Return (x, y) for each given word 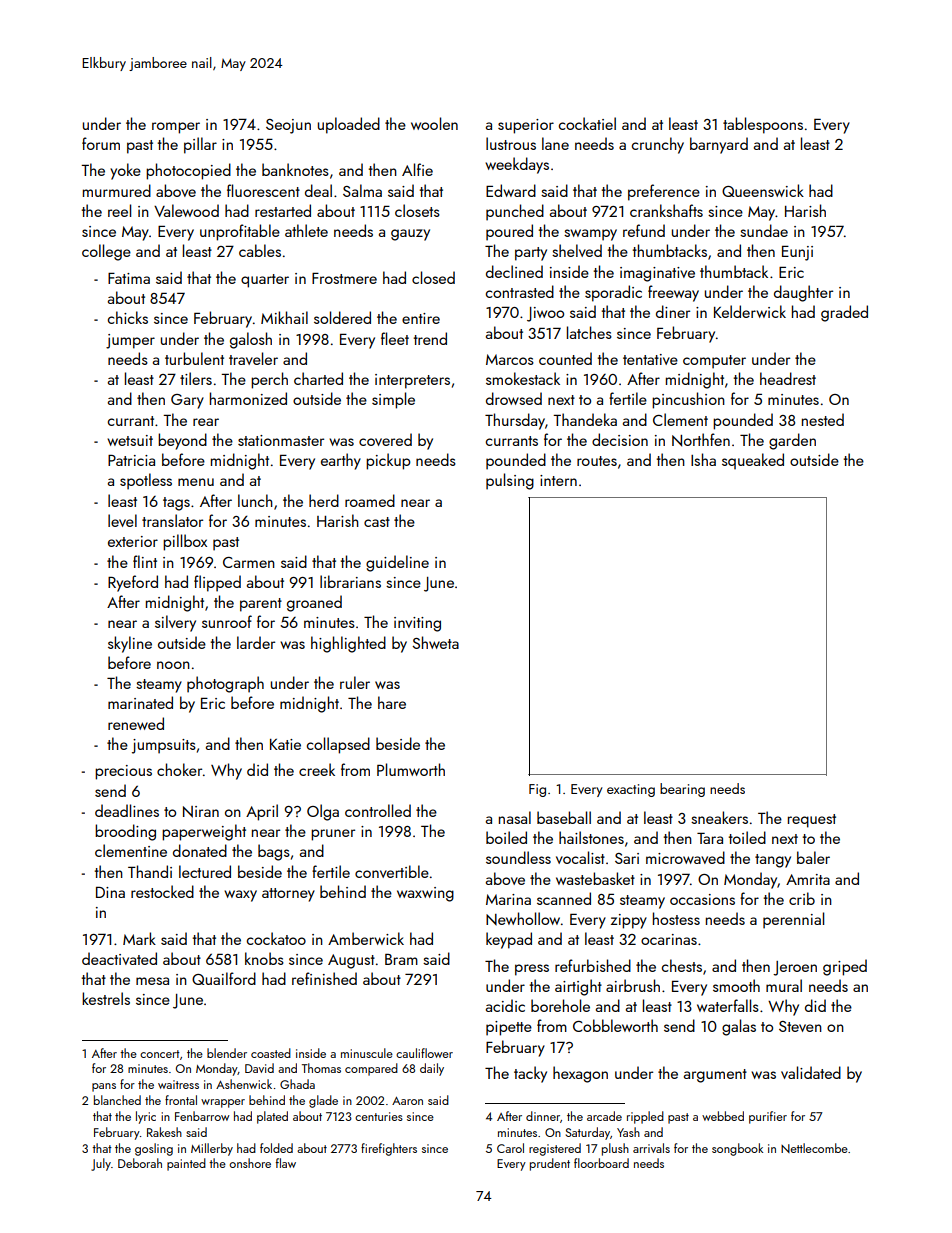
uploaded (349, 125)
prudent (550, 1164)
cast (377, 522)
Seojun (288, 126)
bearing (682, 790)
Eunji (797, 253)
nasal (515, 817)
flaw (286, 1163)
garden (792, 441)
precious (123, 772)
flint (145, 561)
